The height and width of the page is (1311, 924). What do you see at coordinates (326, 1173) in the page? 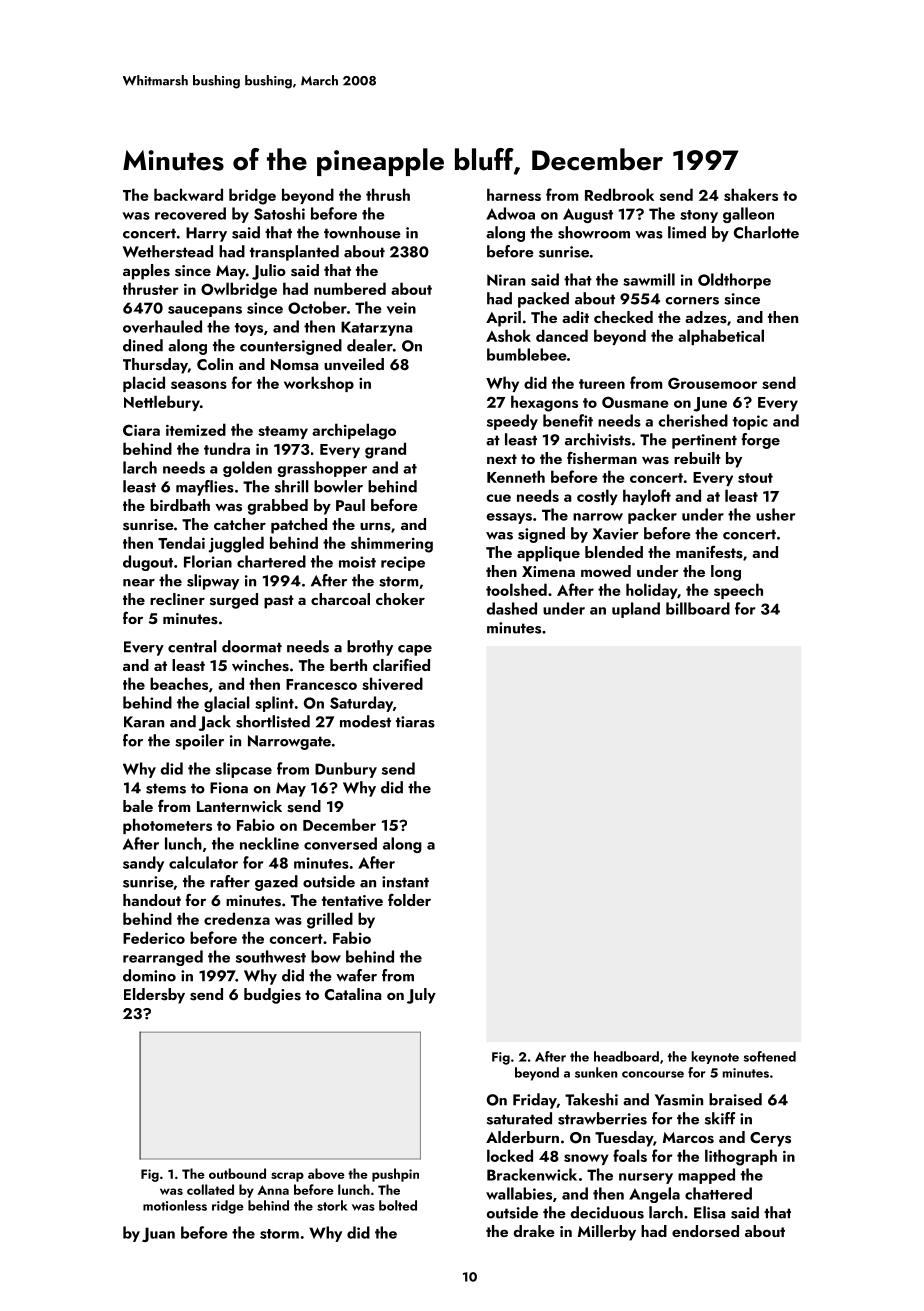
I see `above` at bounding box center [326, 1173].
